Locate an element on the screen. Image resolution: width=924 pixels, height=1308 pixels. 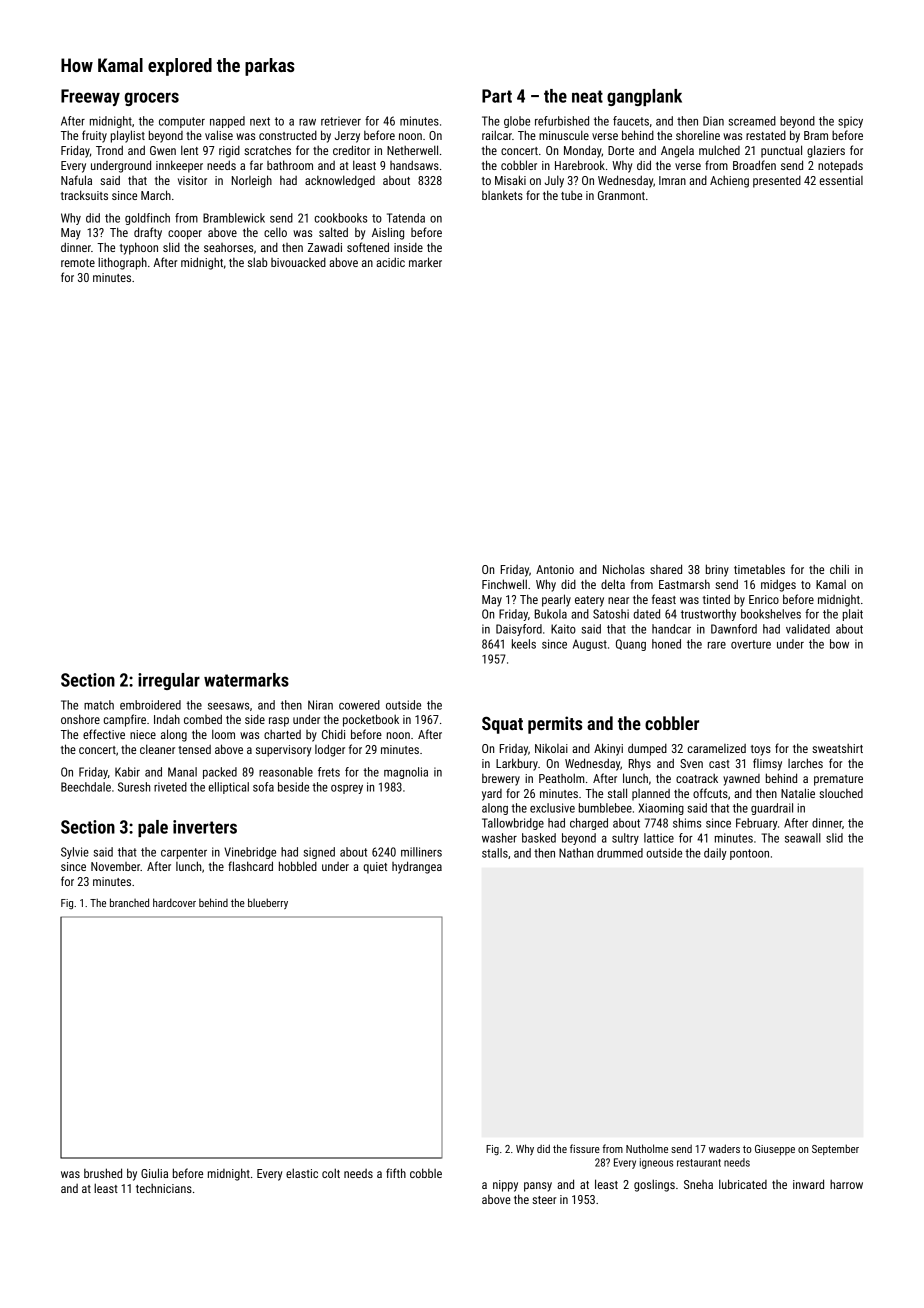
irregular is located at coordinates (169, 681).
